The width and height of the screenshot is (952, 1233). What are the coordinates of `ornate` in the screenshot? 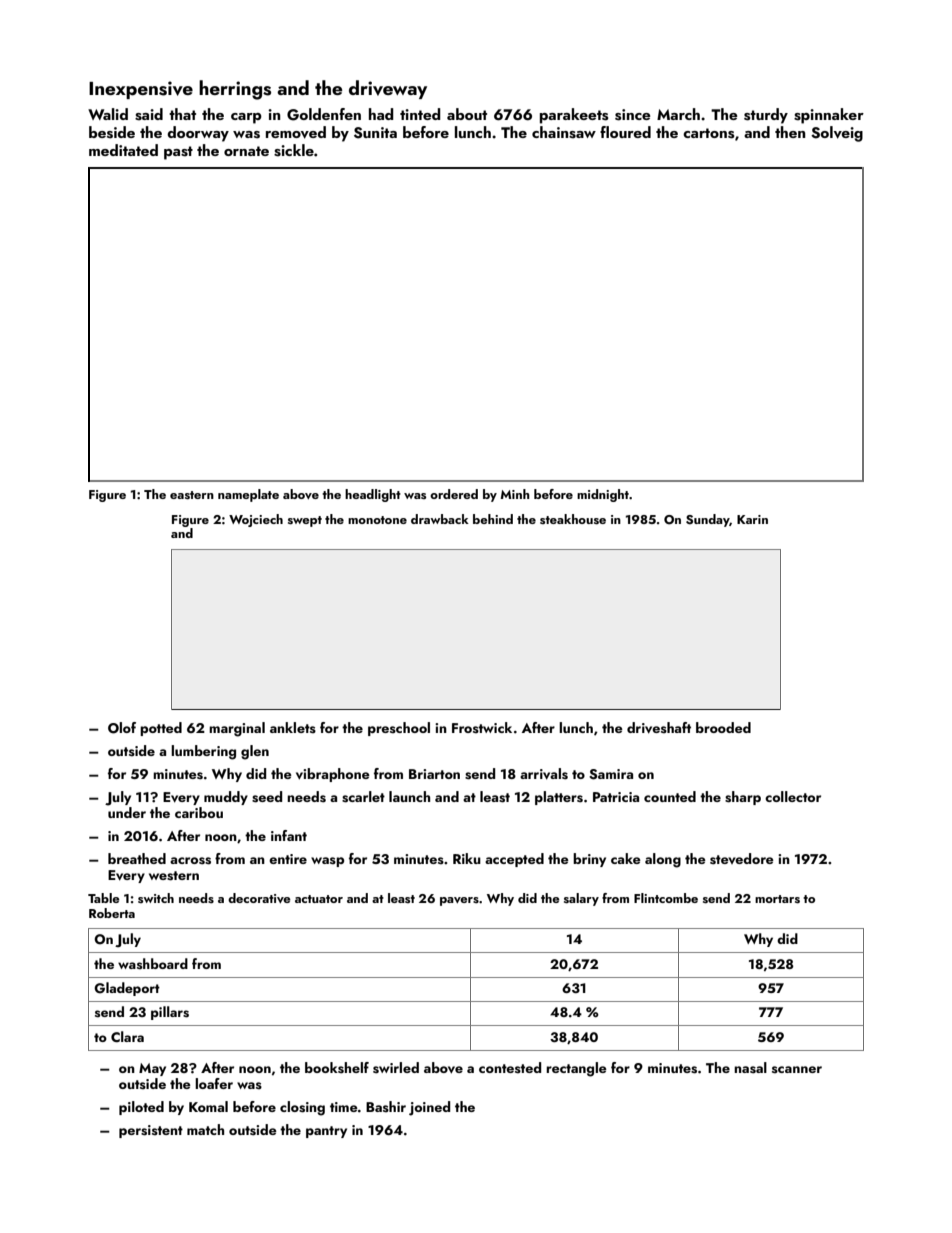 It's located at (246, 151).
